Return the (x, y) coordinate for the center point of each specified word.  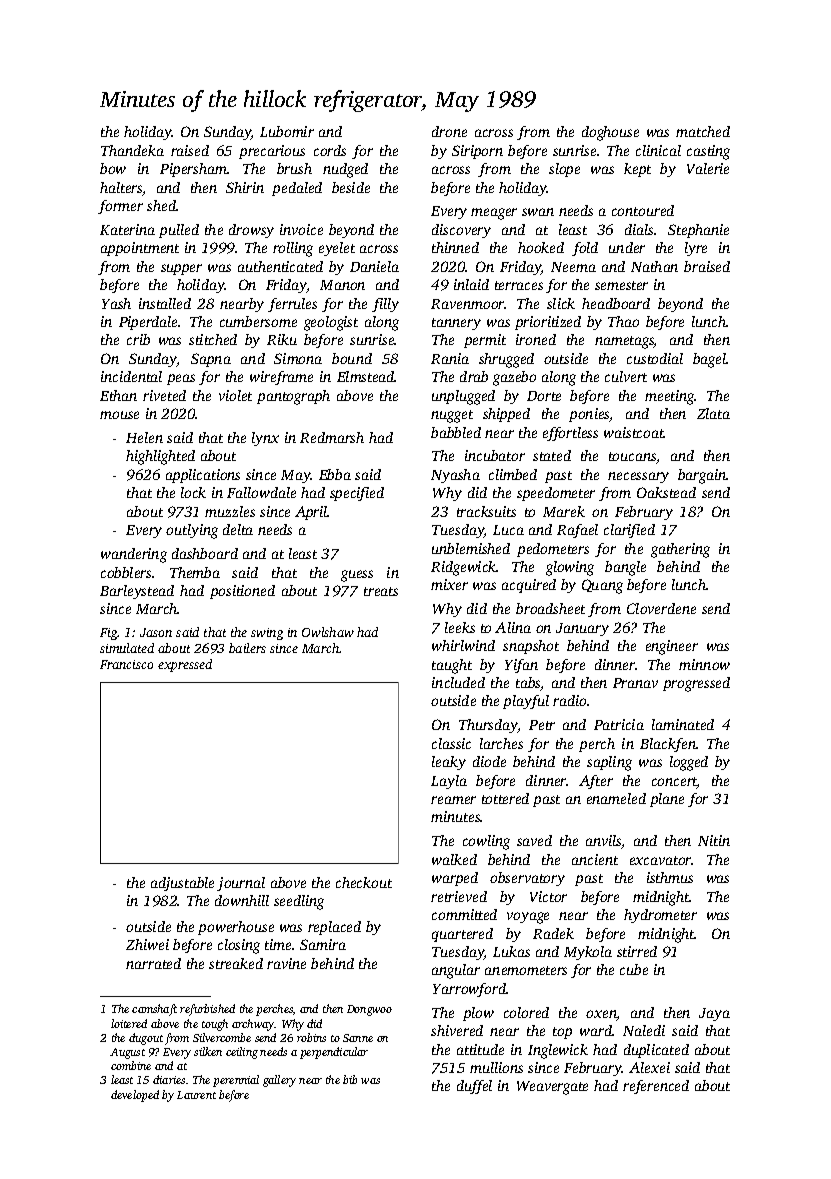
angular (456, 971)
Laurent (196, 1095)
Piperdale (149, 323)
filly (385, 305)
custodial (655, 358)
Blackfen (668, 745)
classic (451, 743)
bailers (247, 648)
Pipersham (193, 170)
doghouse (610, 133)
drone (449, 131)
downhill (242, 900)
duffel (474, 1087)
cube (634, 969)
